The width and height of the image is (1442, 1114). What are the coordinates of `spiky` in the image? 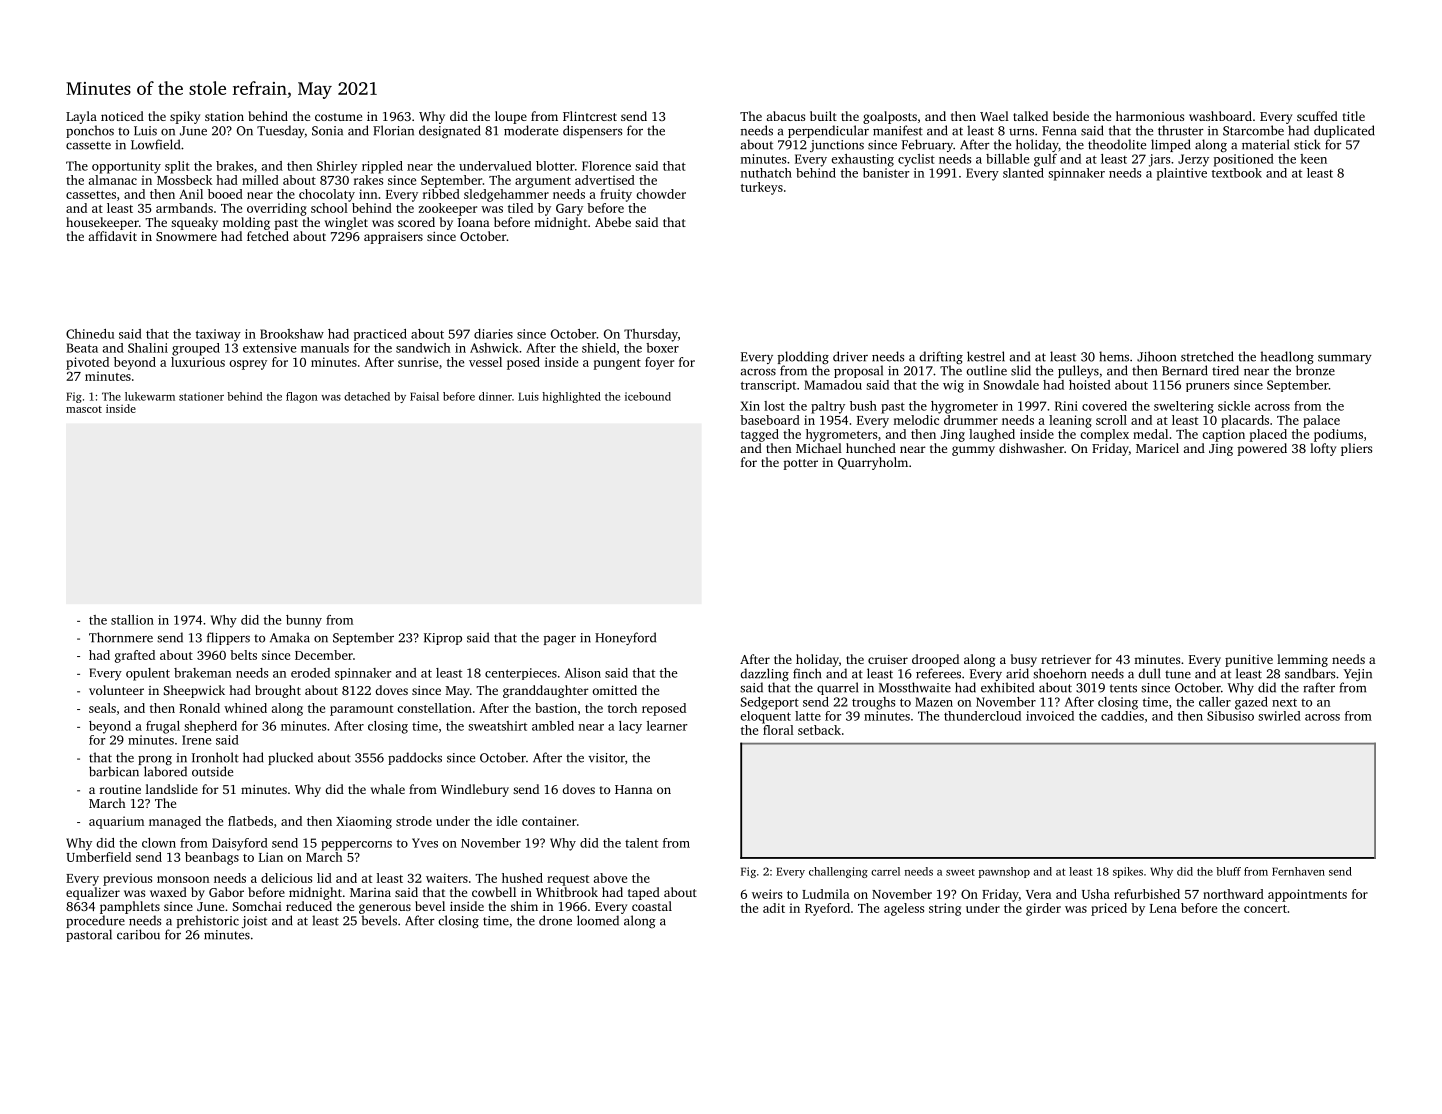 It's located at (185, 117).
